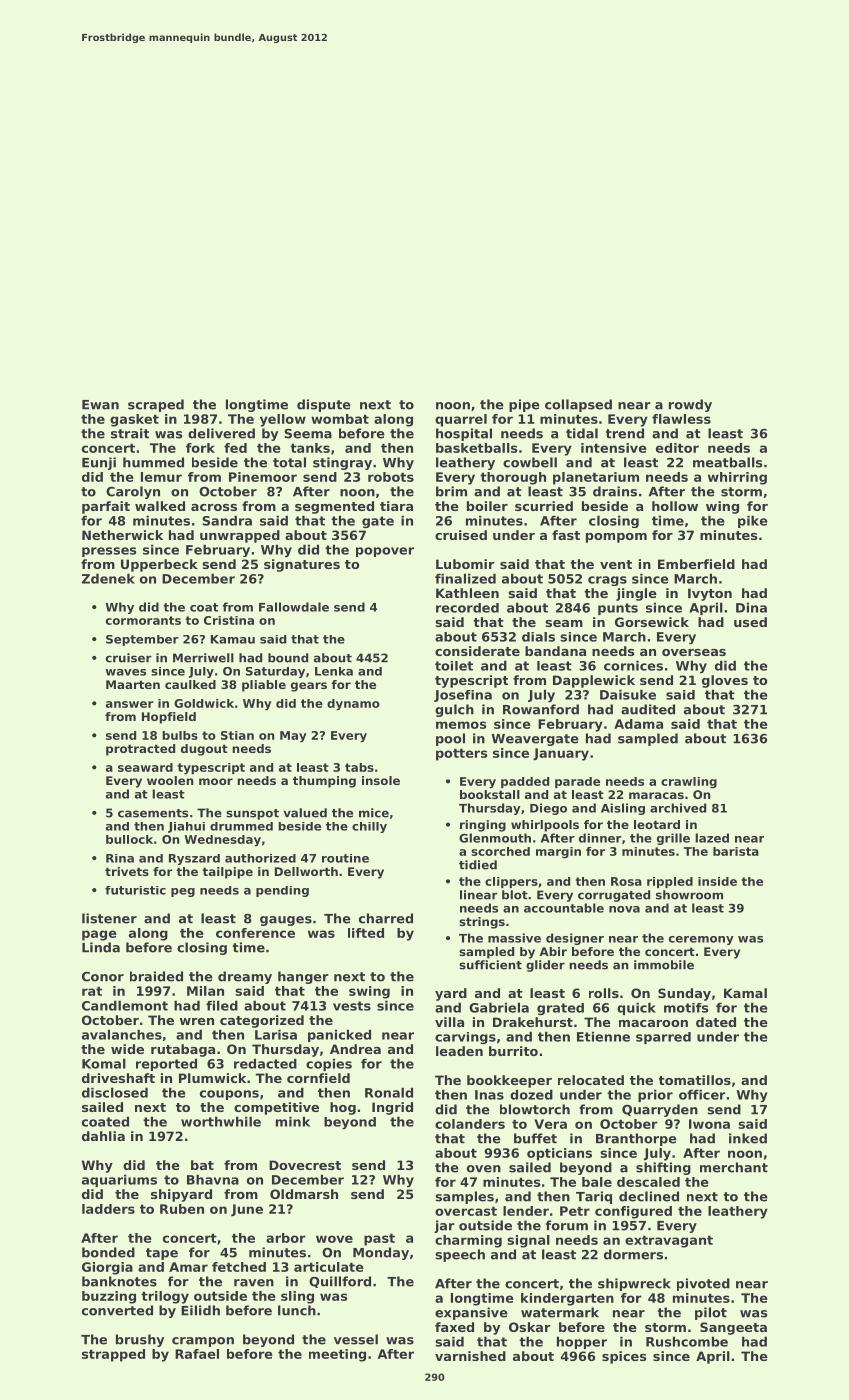 This document has width=849, height=1400. I want to click on crawling, so click(689, 783).
